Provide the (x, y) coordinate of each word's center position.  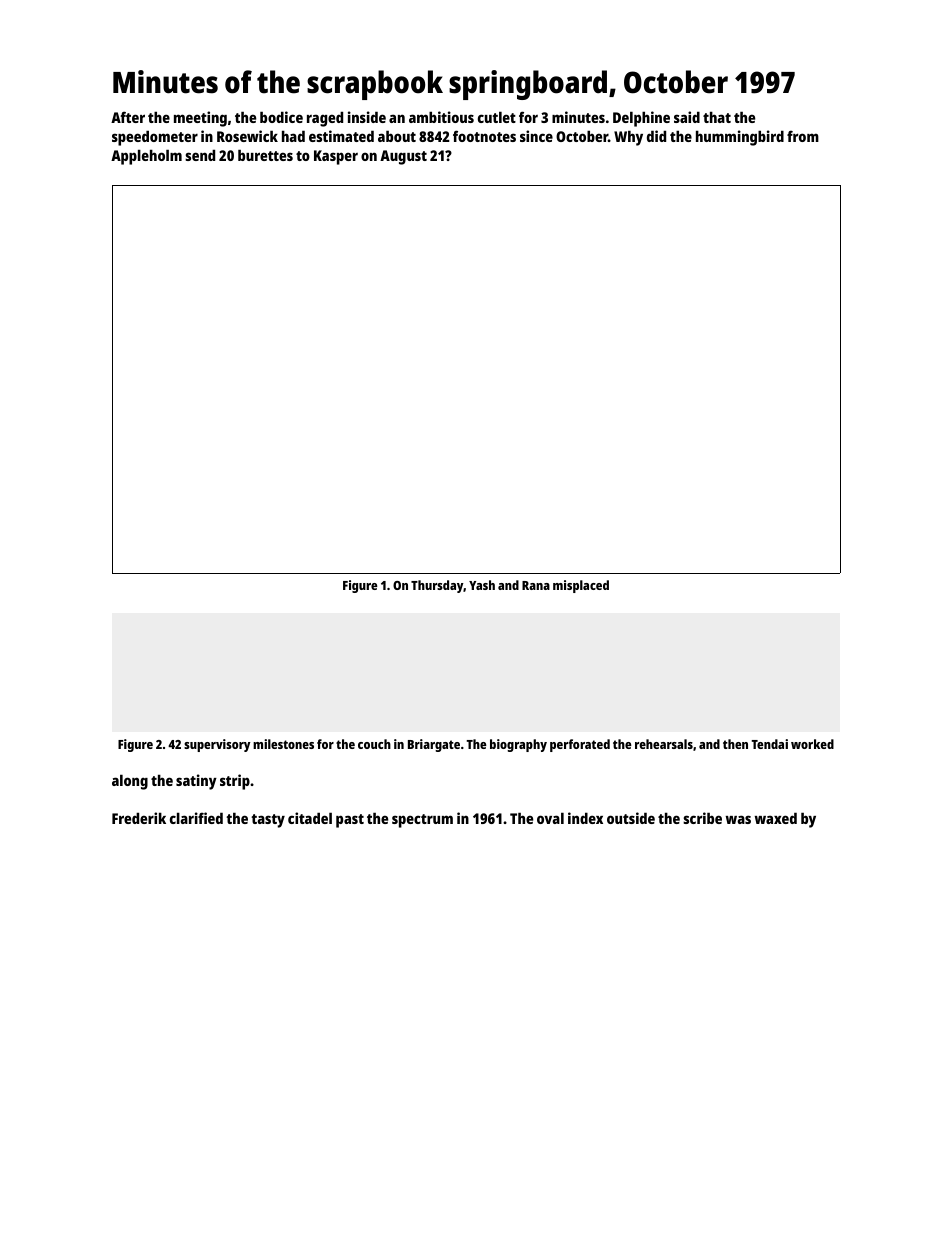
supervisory (217, 745)
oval (550, 818)
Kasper (336, 157)
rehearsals (664, 744)
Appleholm (146, 157)
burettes (265, 155)
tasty (268, 821)
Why (628, 138)
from (803, 136)
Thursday (437, 586)
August (403, 157)
